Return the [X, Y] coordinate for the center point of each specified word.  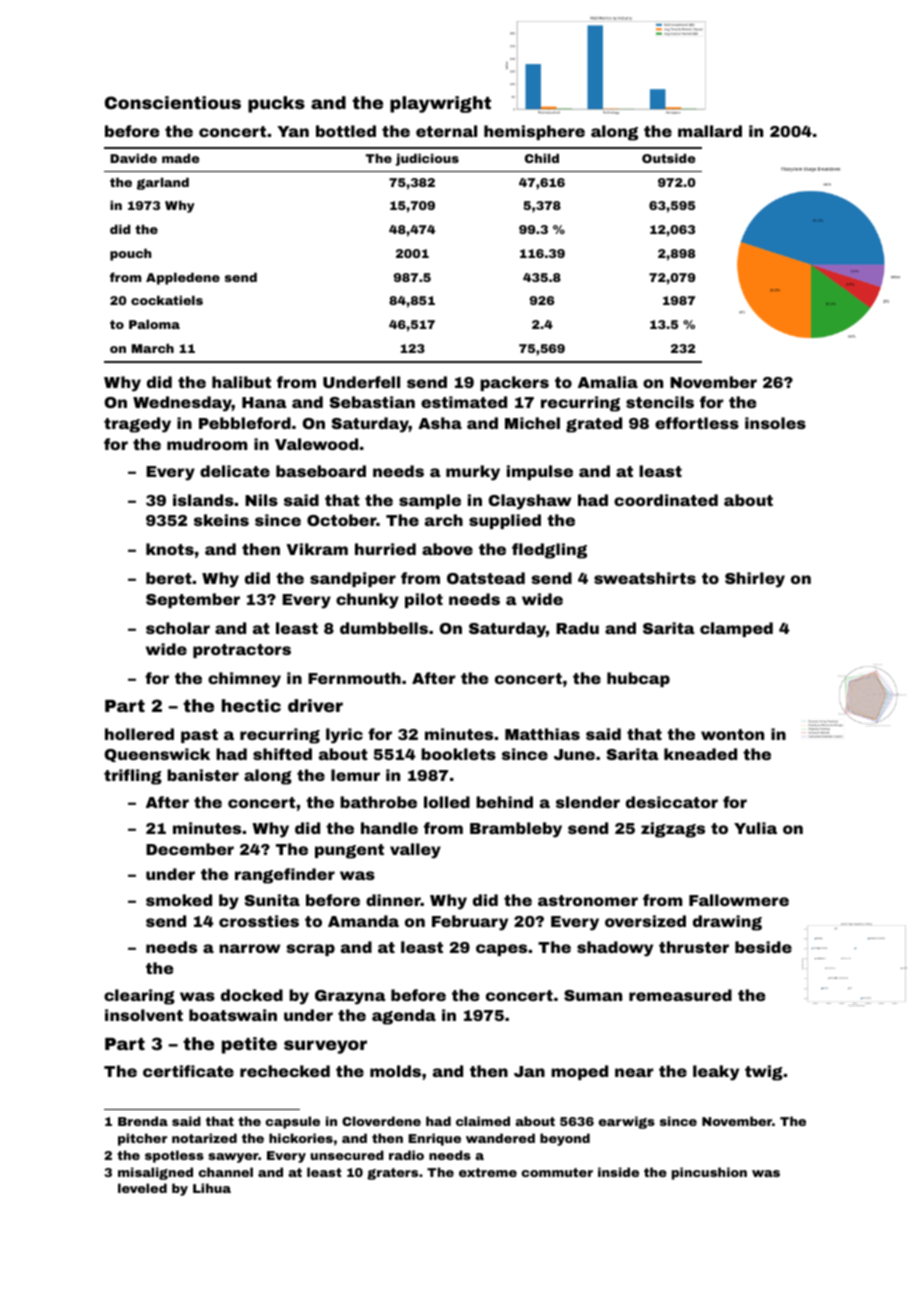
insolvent [144, 1015]
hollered [139, 734]
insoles [775, 423]
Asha [440, 423]
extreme [488, 1172]
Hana [264, 402]
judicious [427, 160]
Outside [668, 158]
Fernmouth [354, 678]
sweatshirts [645, 578]
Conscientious [173, 102]
